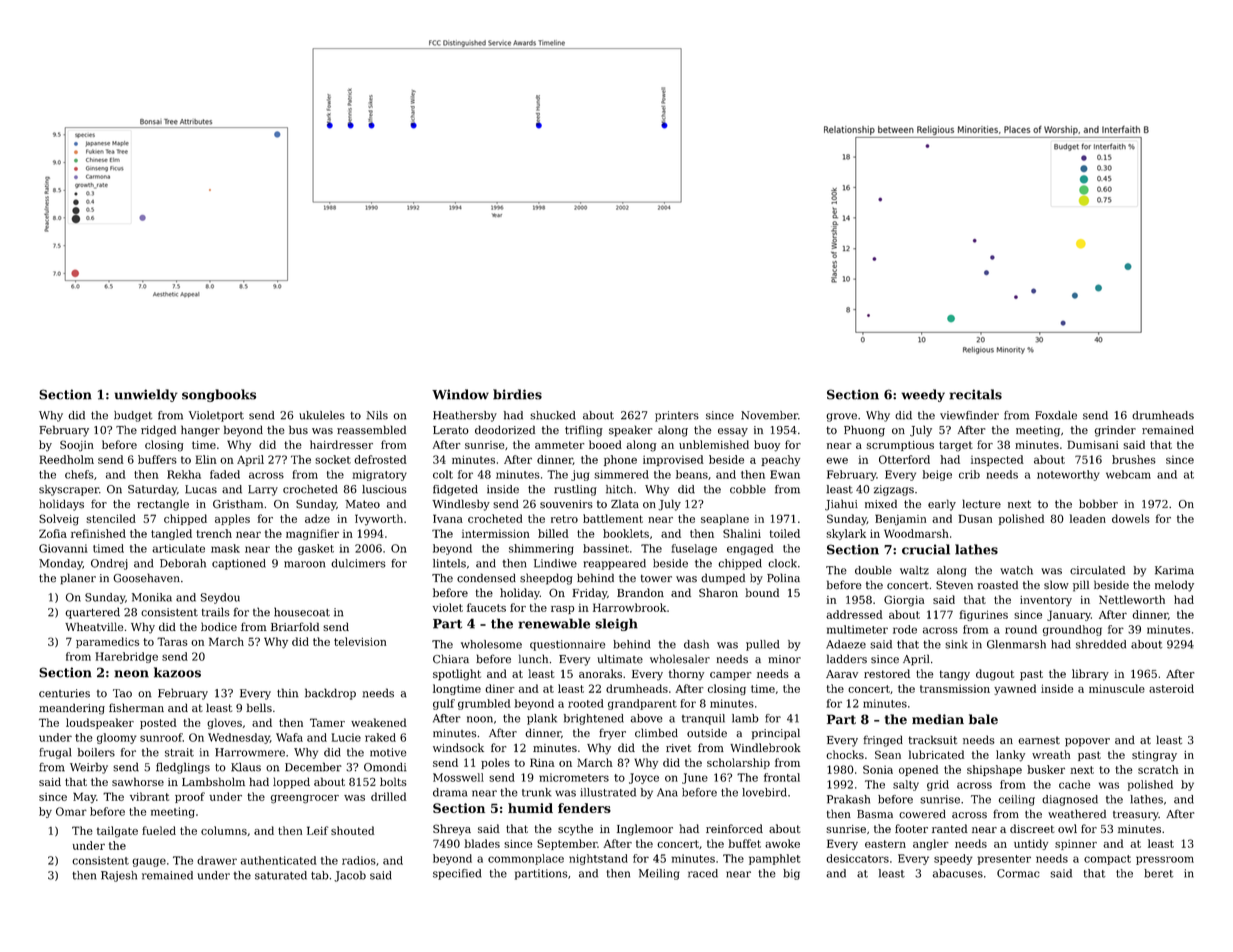 This screenshot has width=1233, height=952. What do you see at coordinates (642, 704) in the screenshot?
I see `grandparent` at bounding box center [642, 704].
